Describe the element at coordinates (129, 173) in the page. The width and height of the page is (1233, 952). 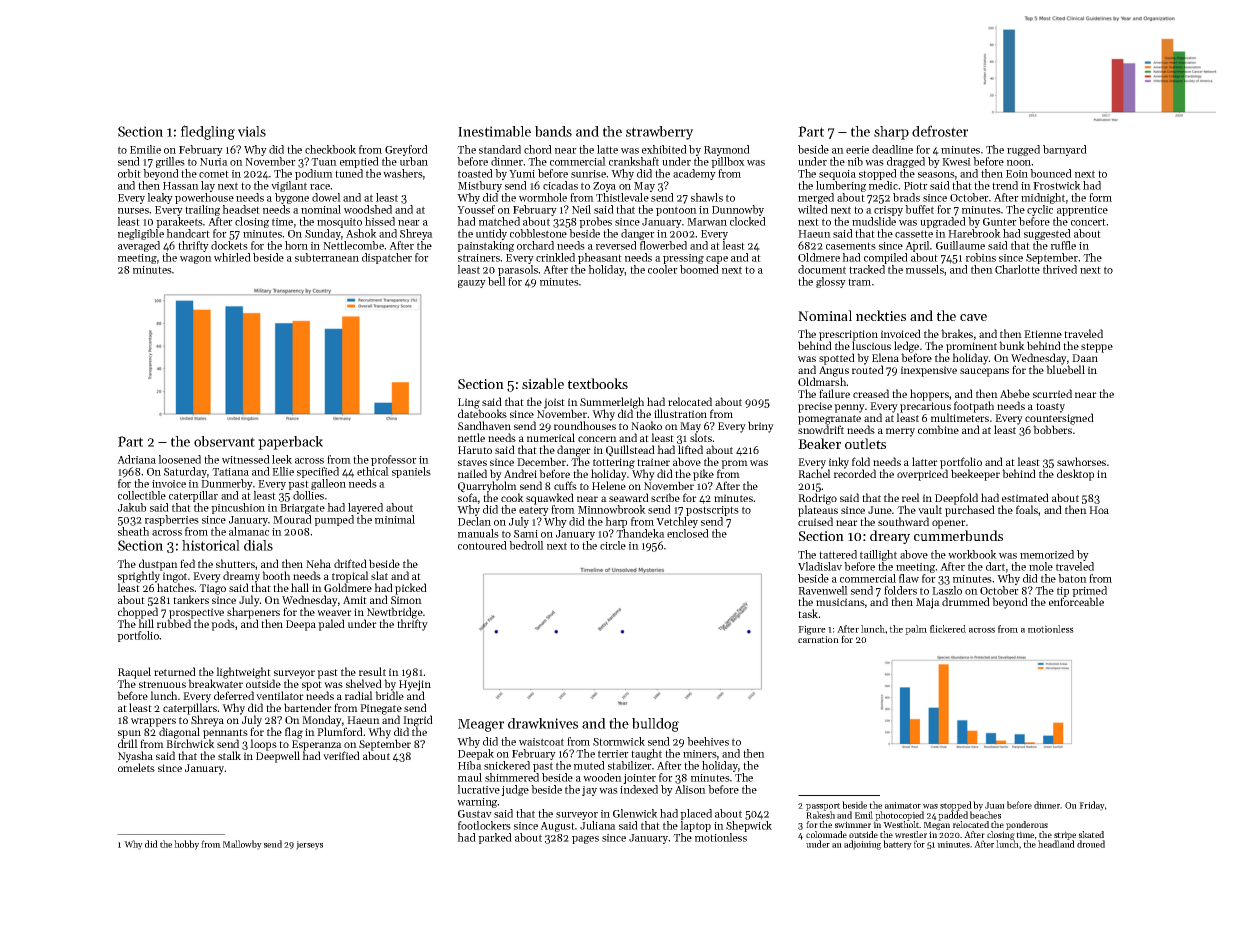
I see `orbit` at that location.
